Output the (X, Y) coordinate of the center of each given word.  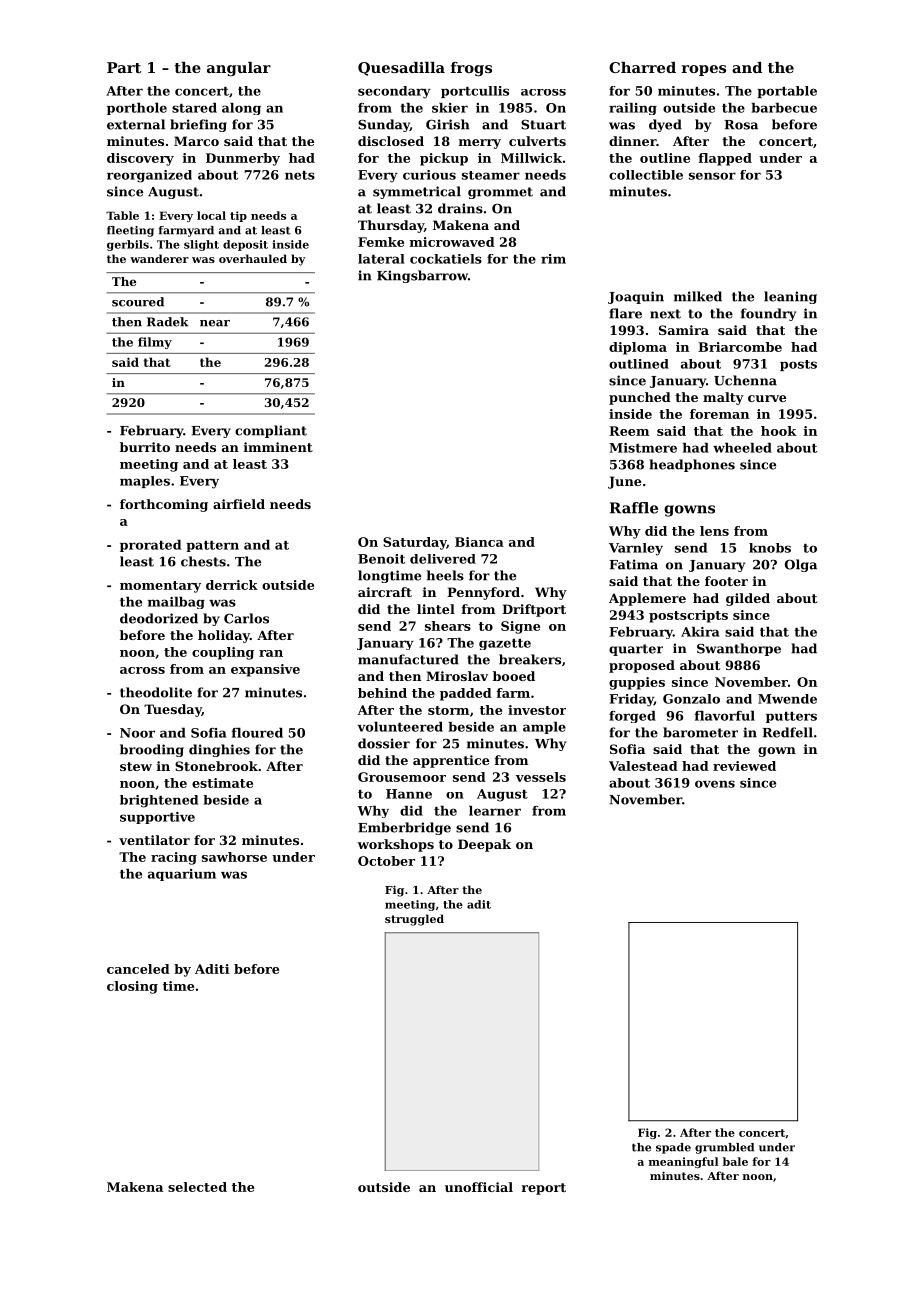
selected (197, 1187)
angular (239, 69)
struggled (414, 920)
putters (791, 717)
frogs (471, 69)
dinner (632, 141)
